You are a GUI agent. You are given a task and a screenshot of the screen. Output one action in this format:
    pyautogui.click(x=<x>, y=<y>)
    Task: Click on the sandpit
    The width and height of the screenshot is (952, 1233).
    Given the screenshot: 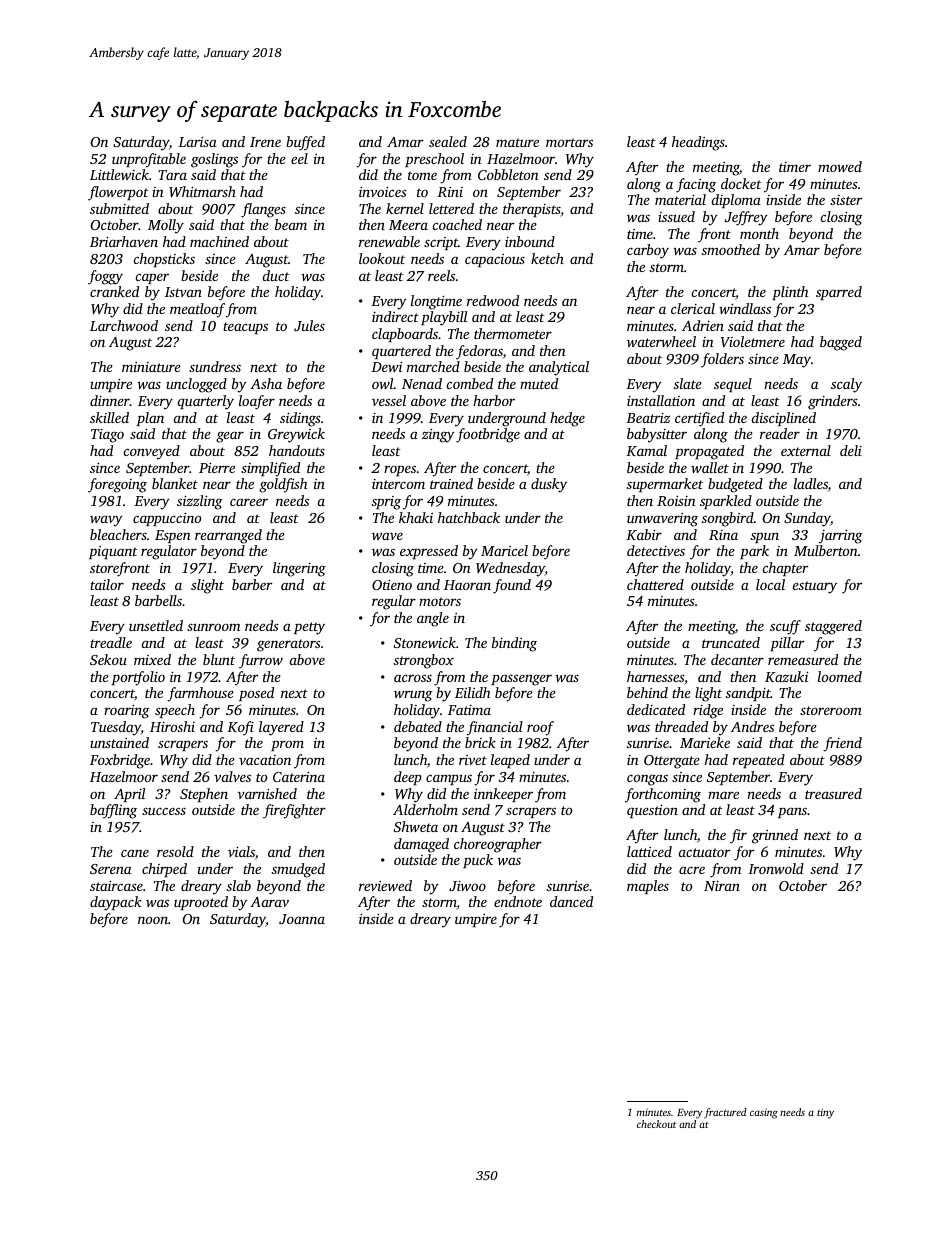 What is the action you would take?
    pyautogui.click(x=748, y=694)
